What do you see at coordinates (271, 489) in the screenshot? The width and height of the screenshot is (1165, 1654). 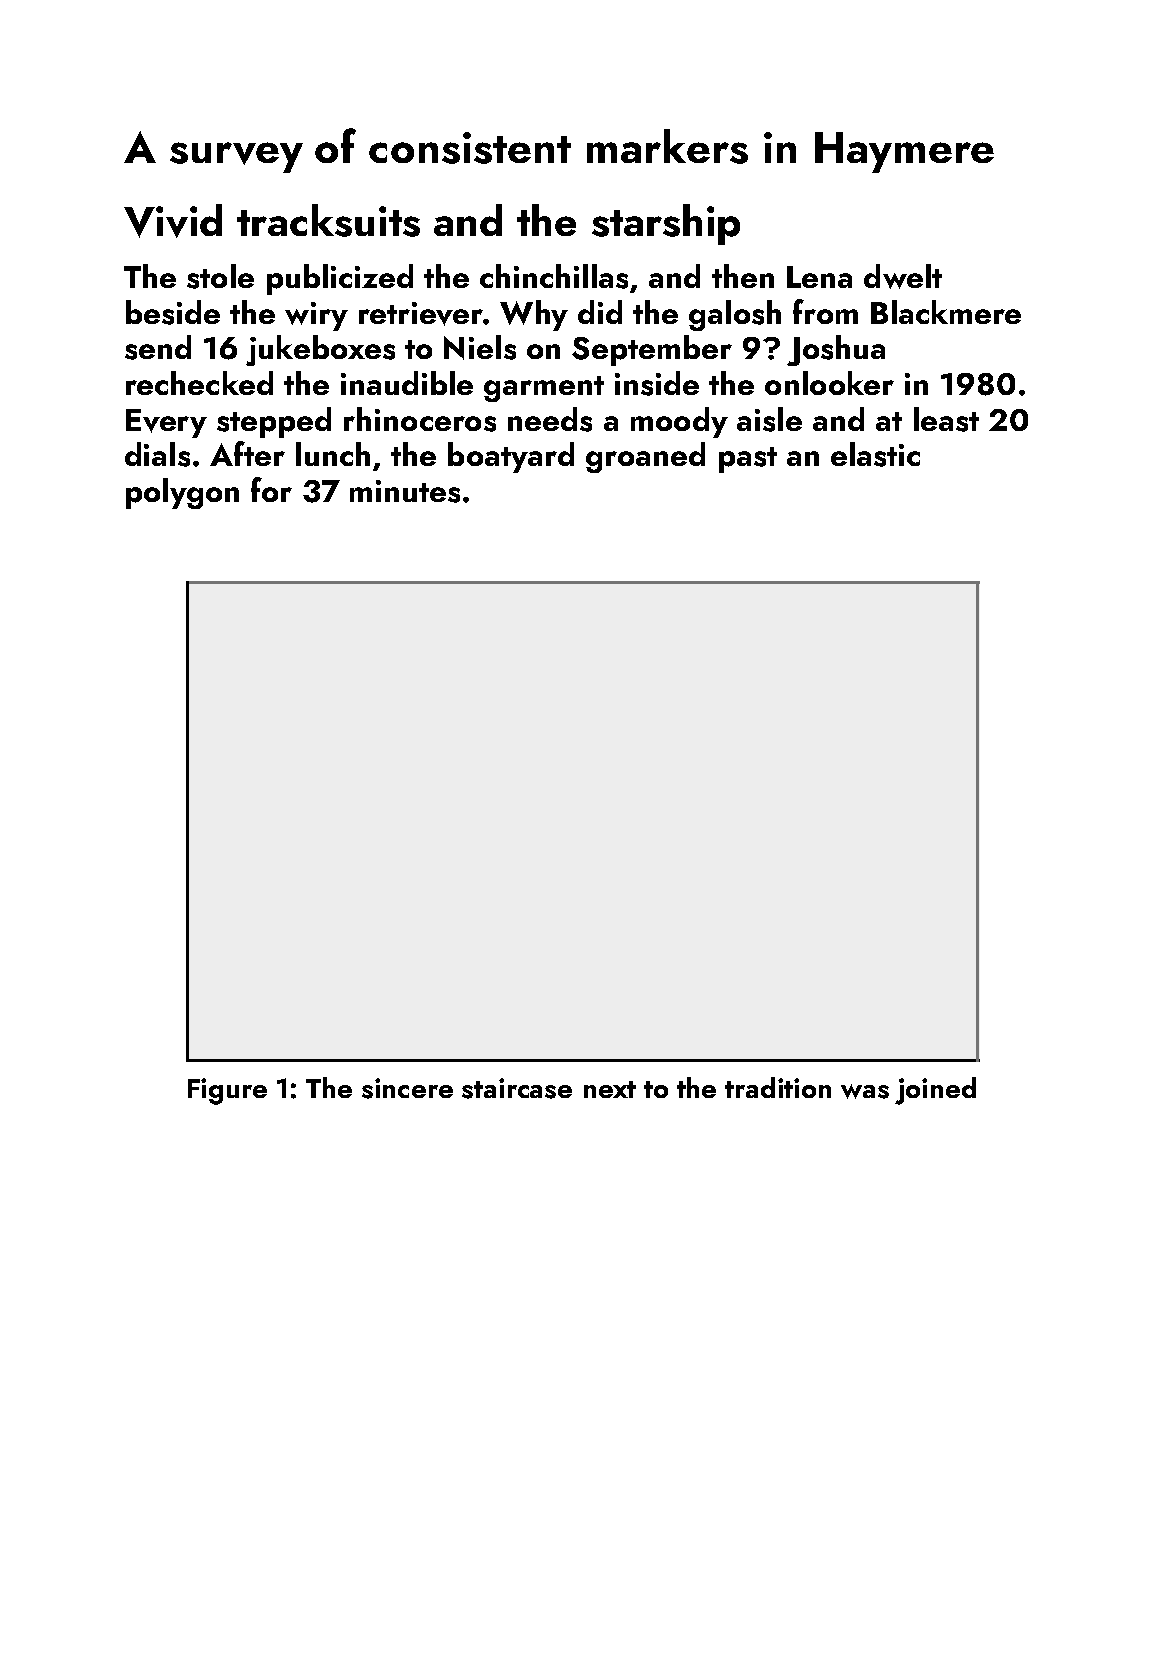 I see `for` at bounding box center [271, 489].
